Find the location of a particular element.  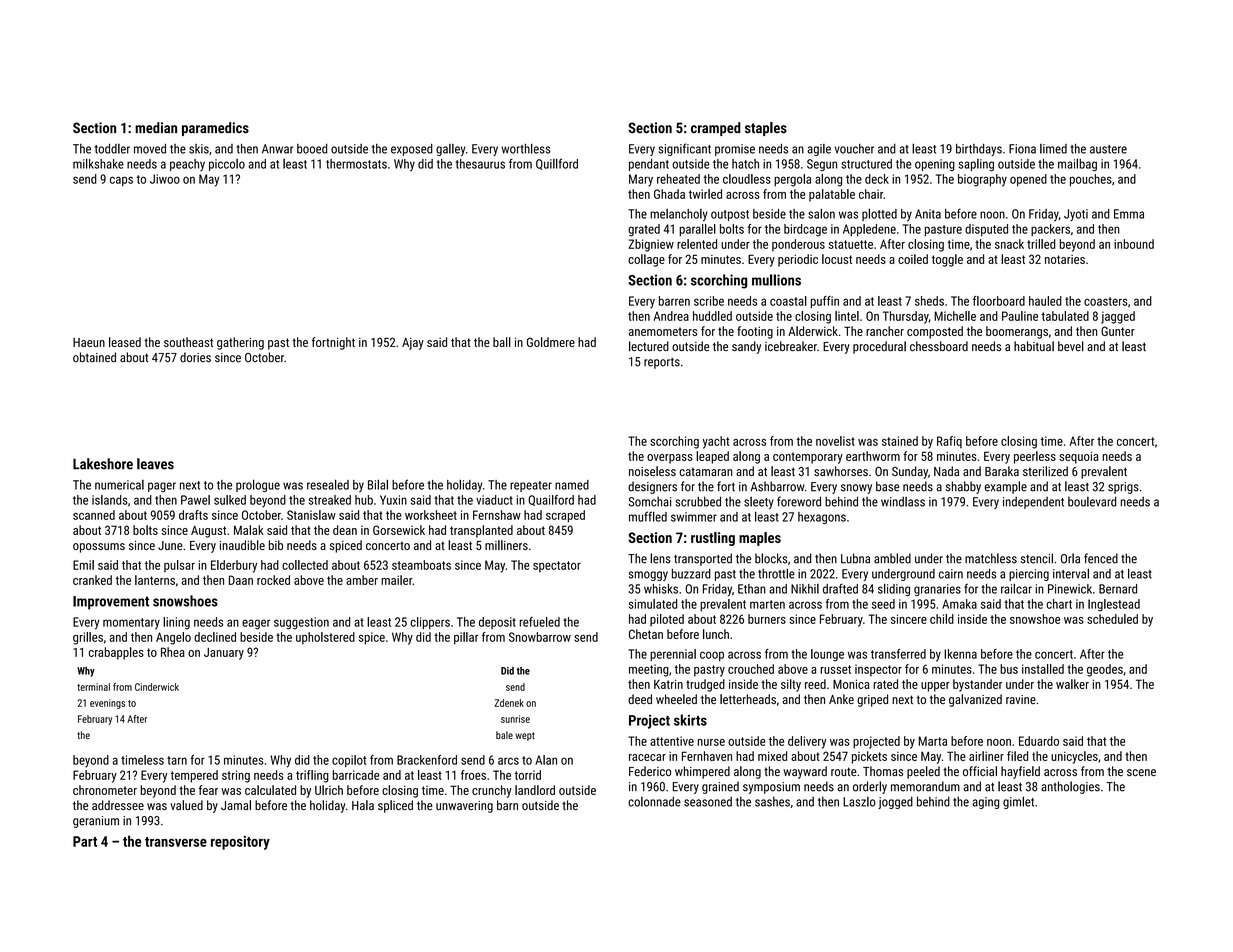

chronometer is located at coordinates (105, 790).
